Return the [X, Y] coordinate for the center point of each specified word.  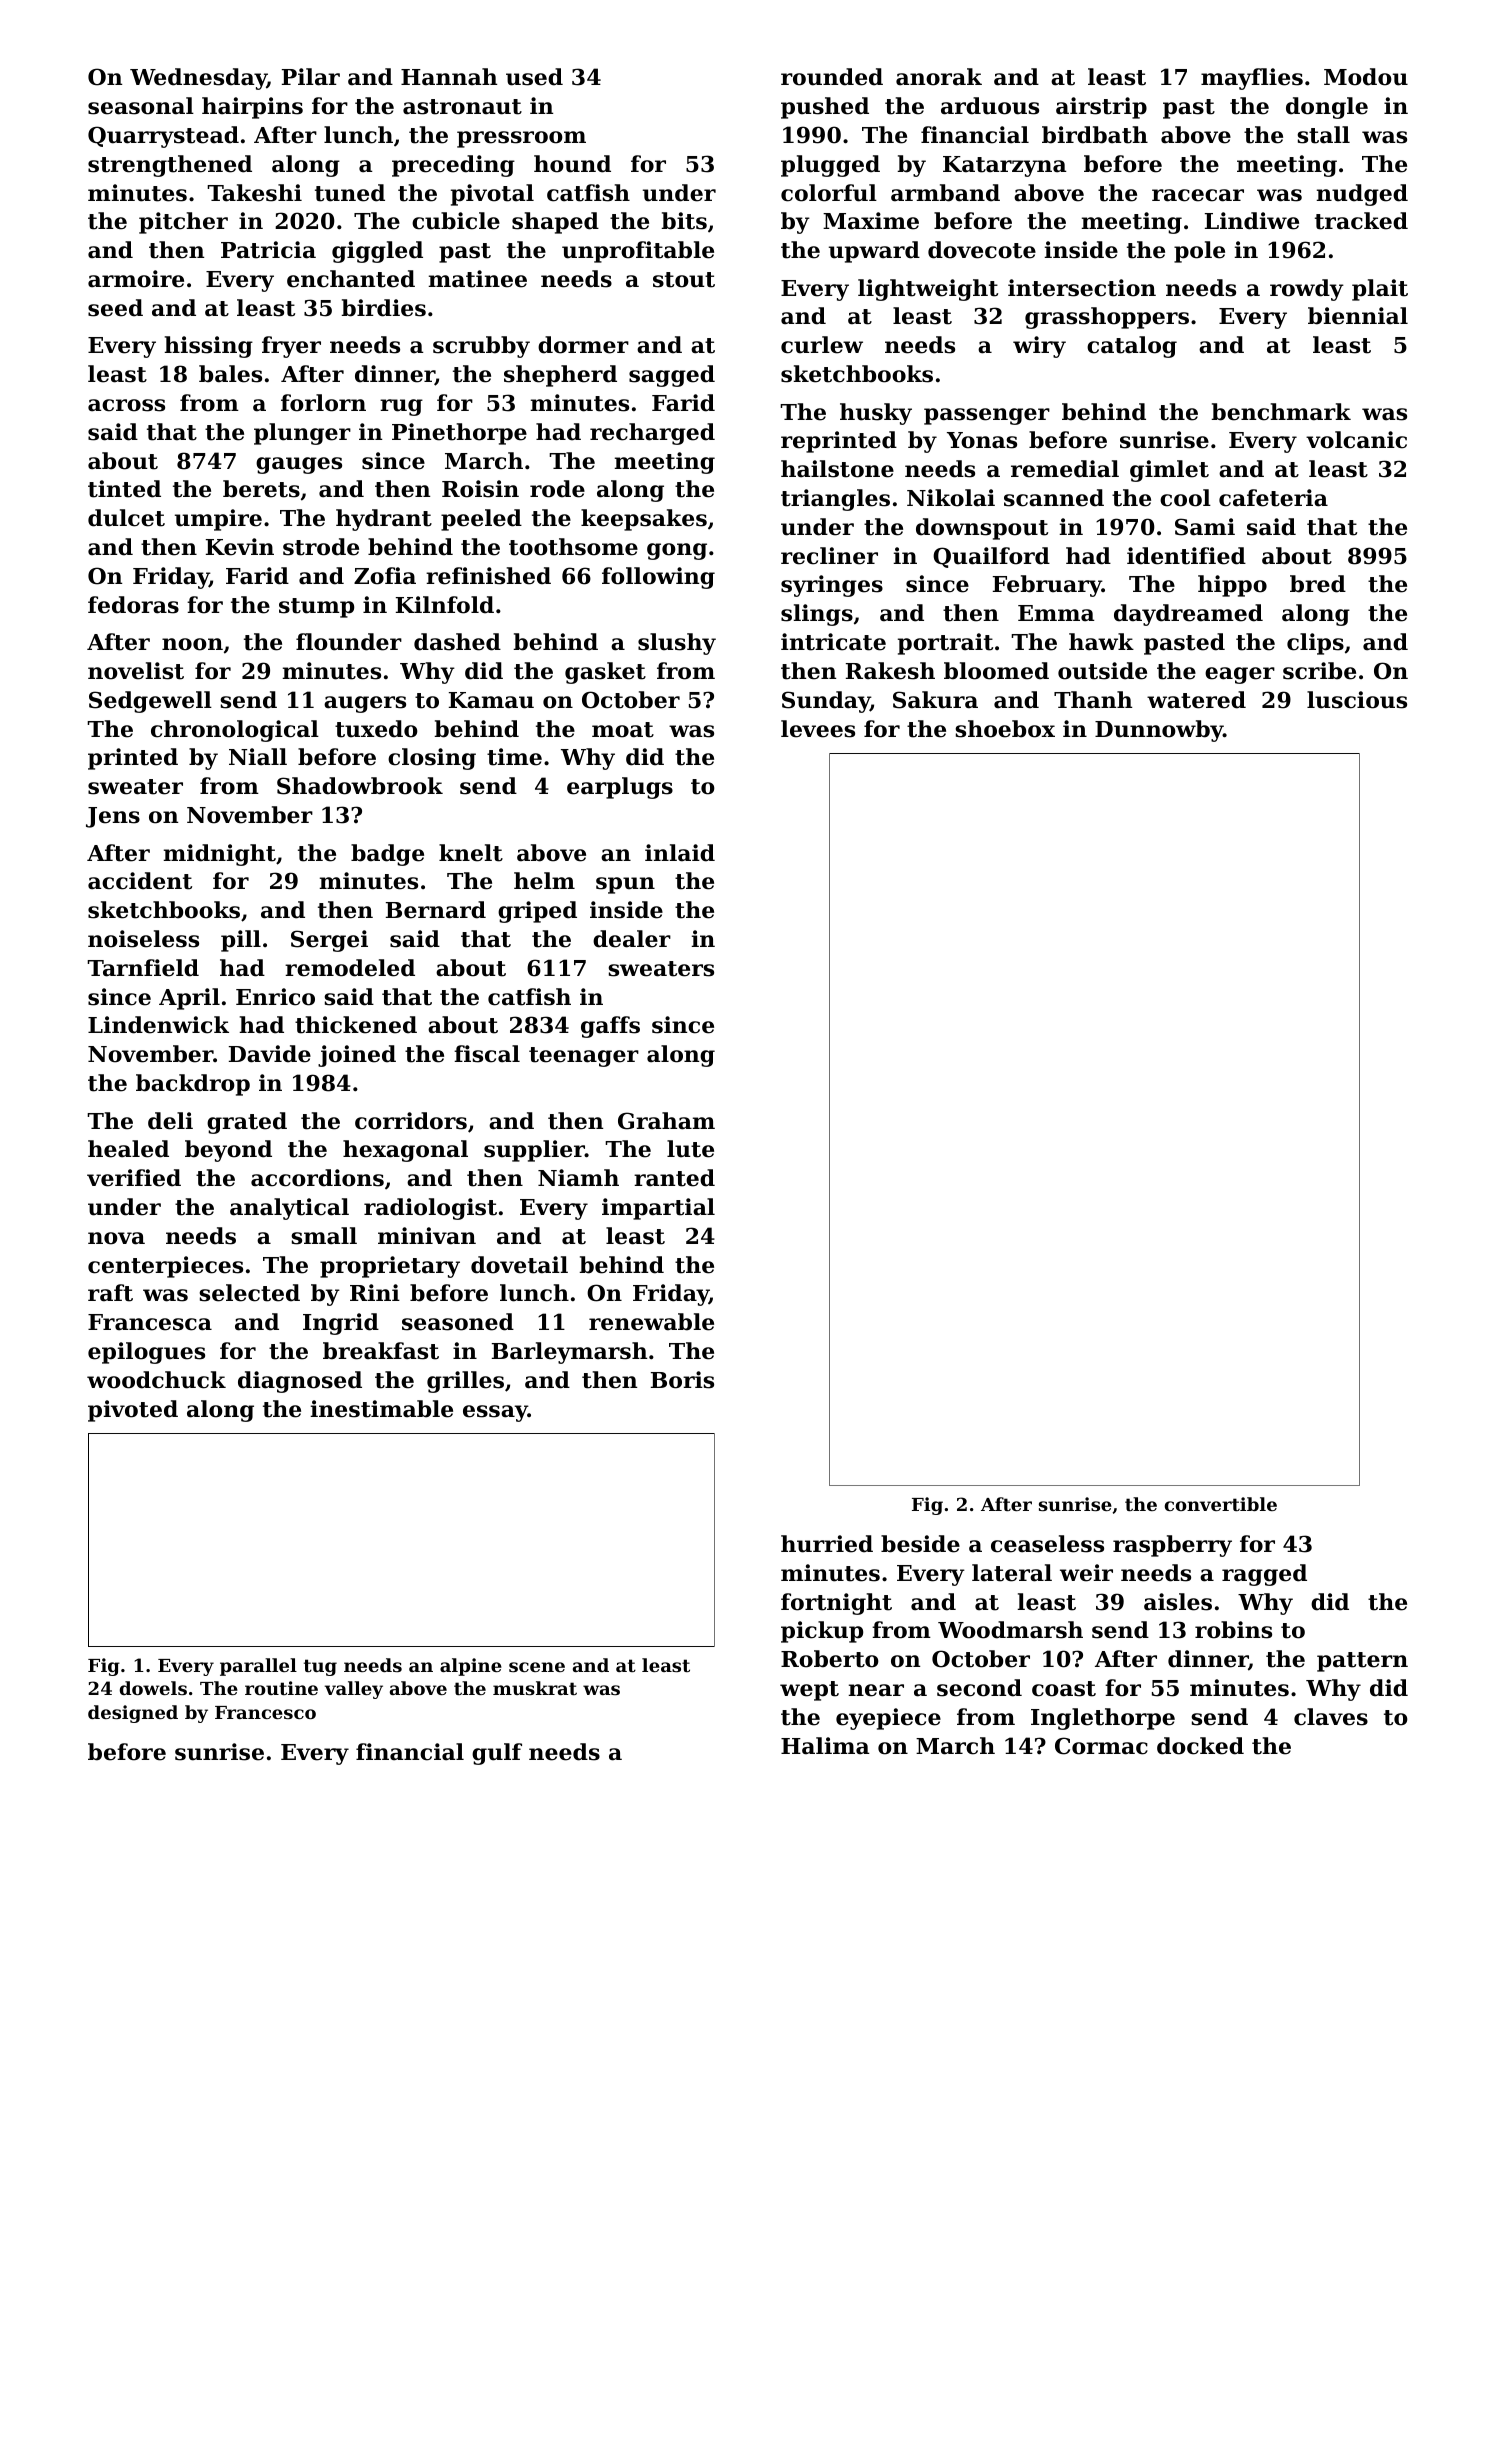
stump [316, 608]
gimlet [1169, 471]
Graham [666, 1121]
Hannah [449, 77]
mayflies [1252, 79]
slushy [677, 644]
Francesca [150, 1322]
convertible [1221, 1504]
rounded [832, 77]
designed [133, 1714]
